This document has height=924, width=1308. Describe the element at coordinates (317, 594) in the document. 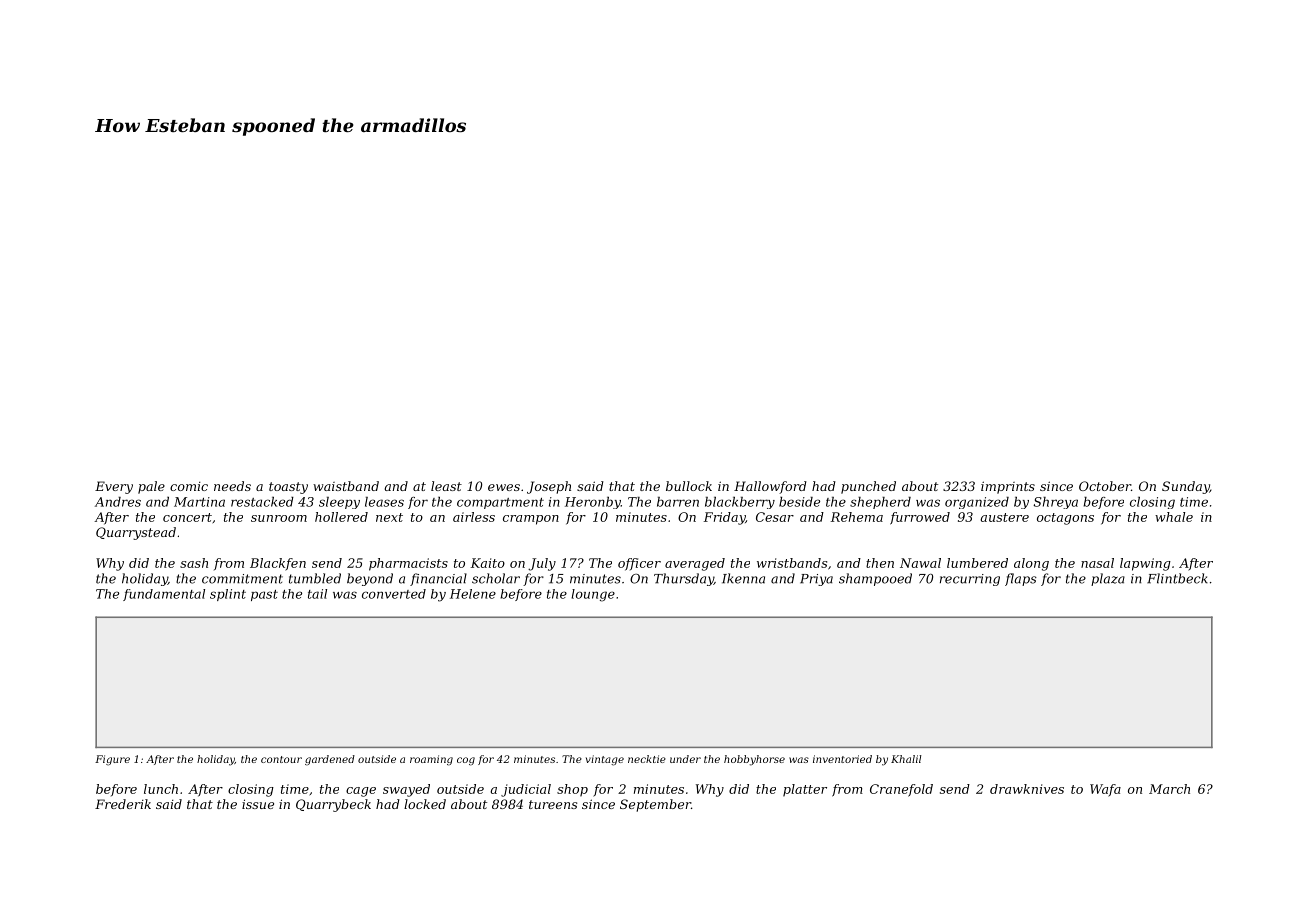

I see `tail` at that location.
